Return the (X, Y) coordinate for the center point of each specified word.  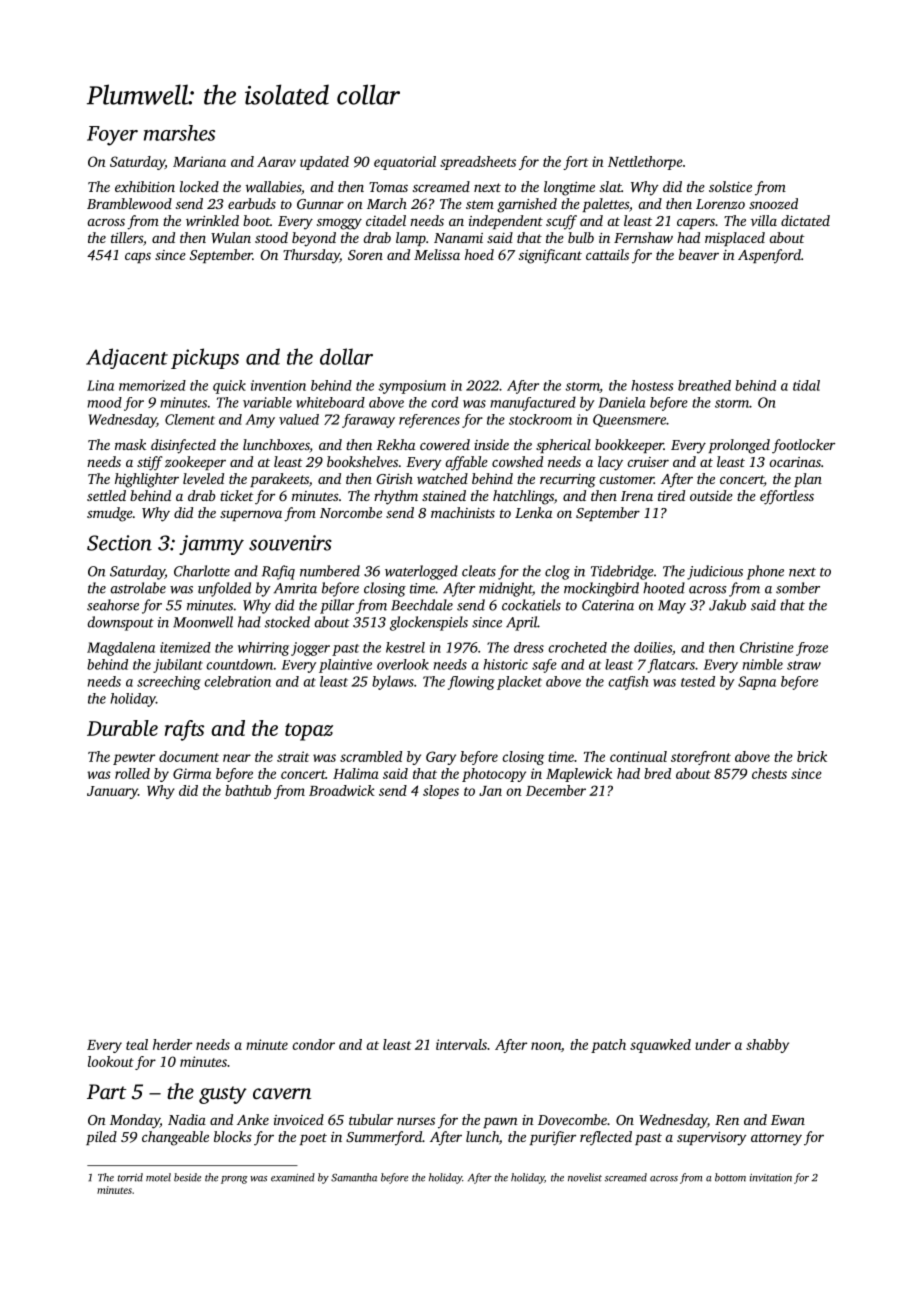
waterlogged (421, 572)
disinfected (183, 446)
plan (808, 480)
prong (234, 1180)
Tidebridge (622, 572)
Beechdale (422, 605)
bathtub (248, 790)
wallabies (273, 186)
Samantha (354, 1177)
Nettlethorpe (645, 163)
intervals (461, 1044)
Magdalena (121, 649)
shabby (767, 1046)
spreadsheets (478, 163)
